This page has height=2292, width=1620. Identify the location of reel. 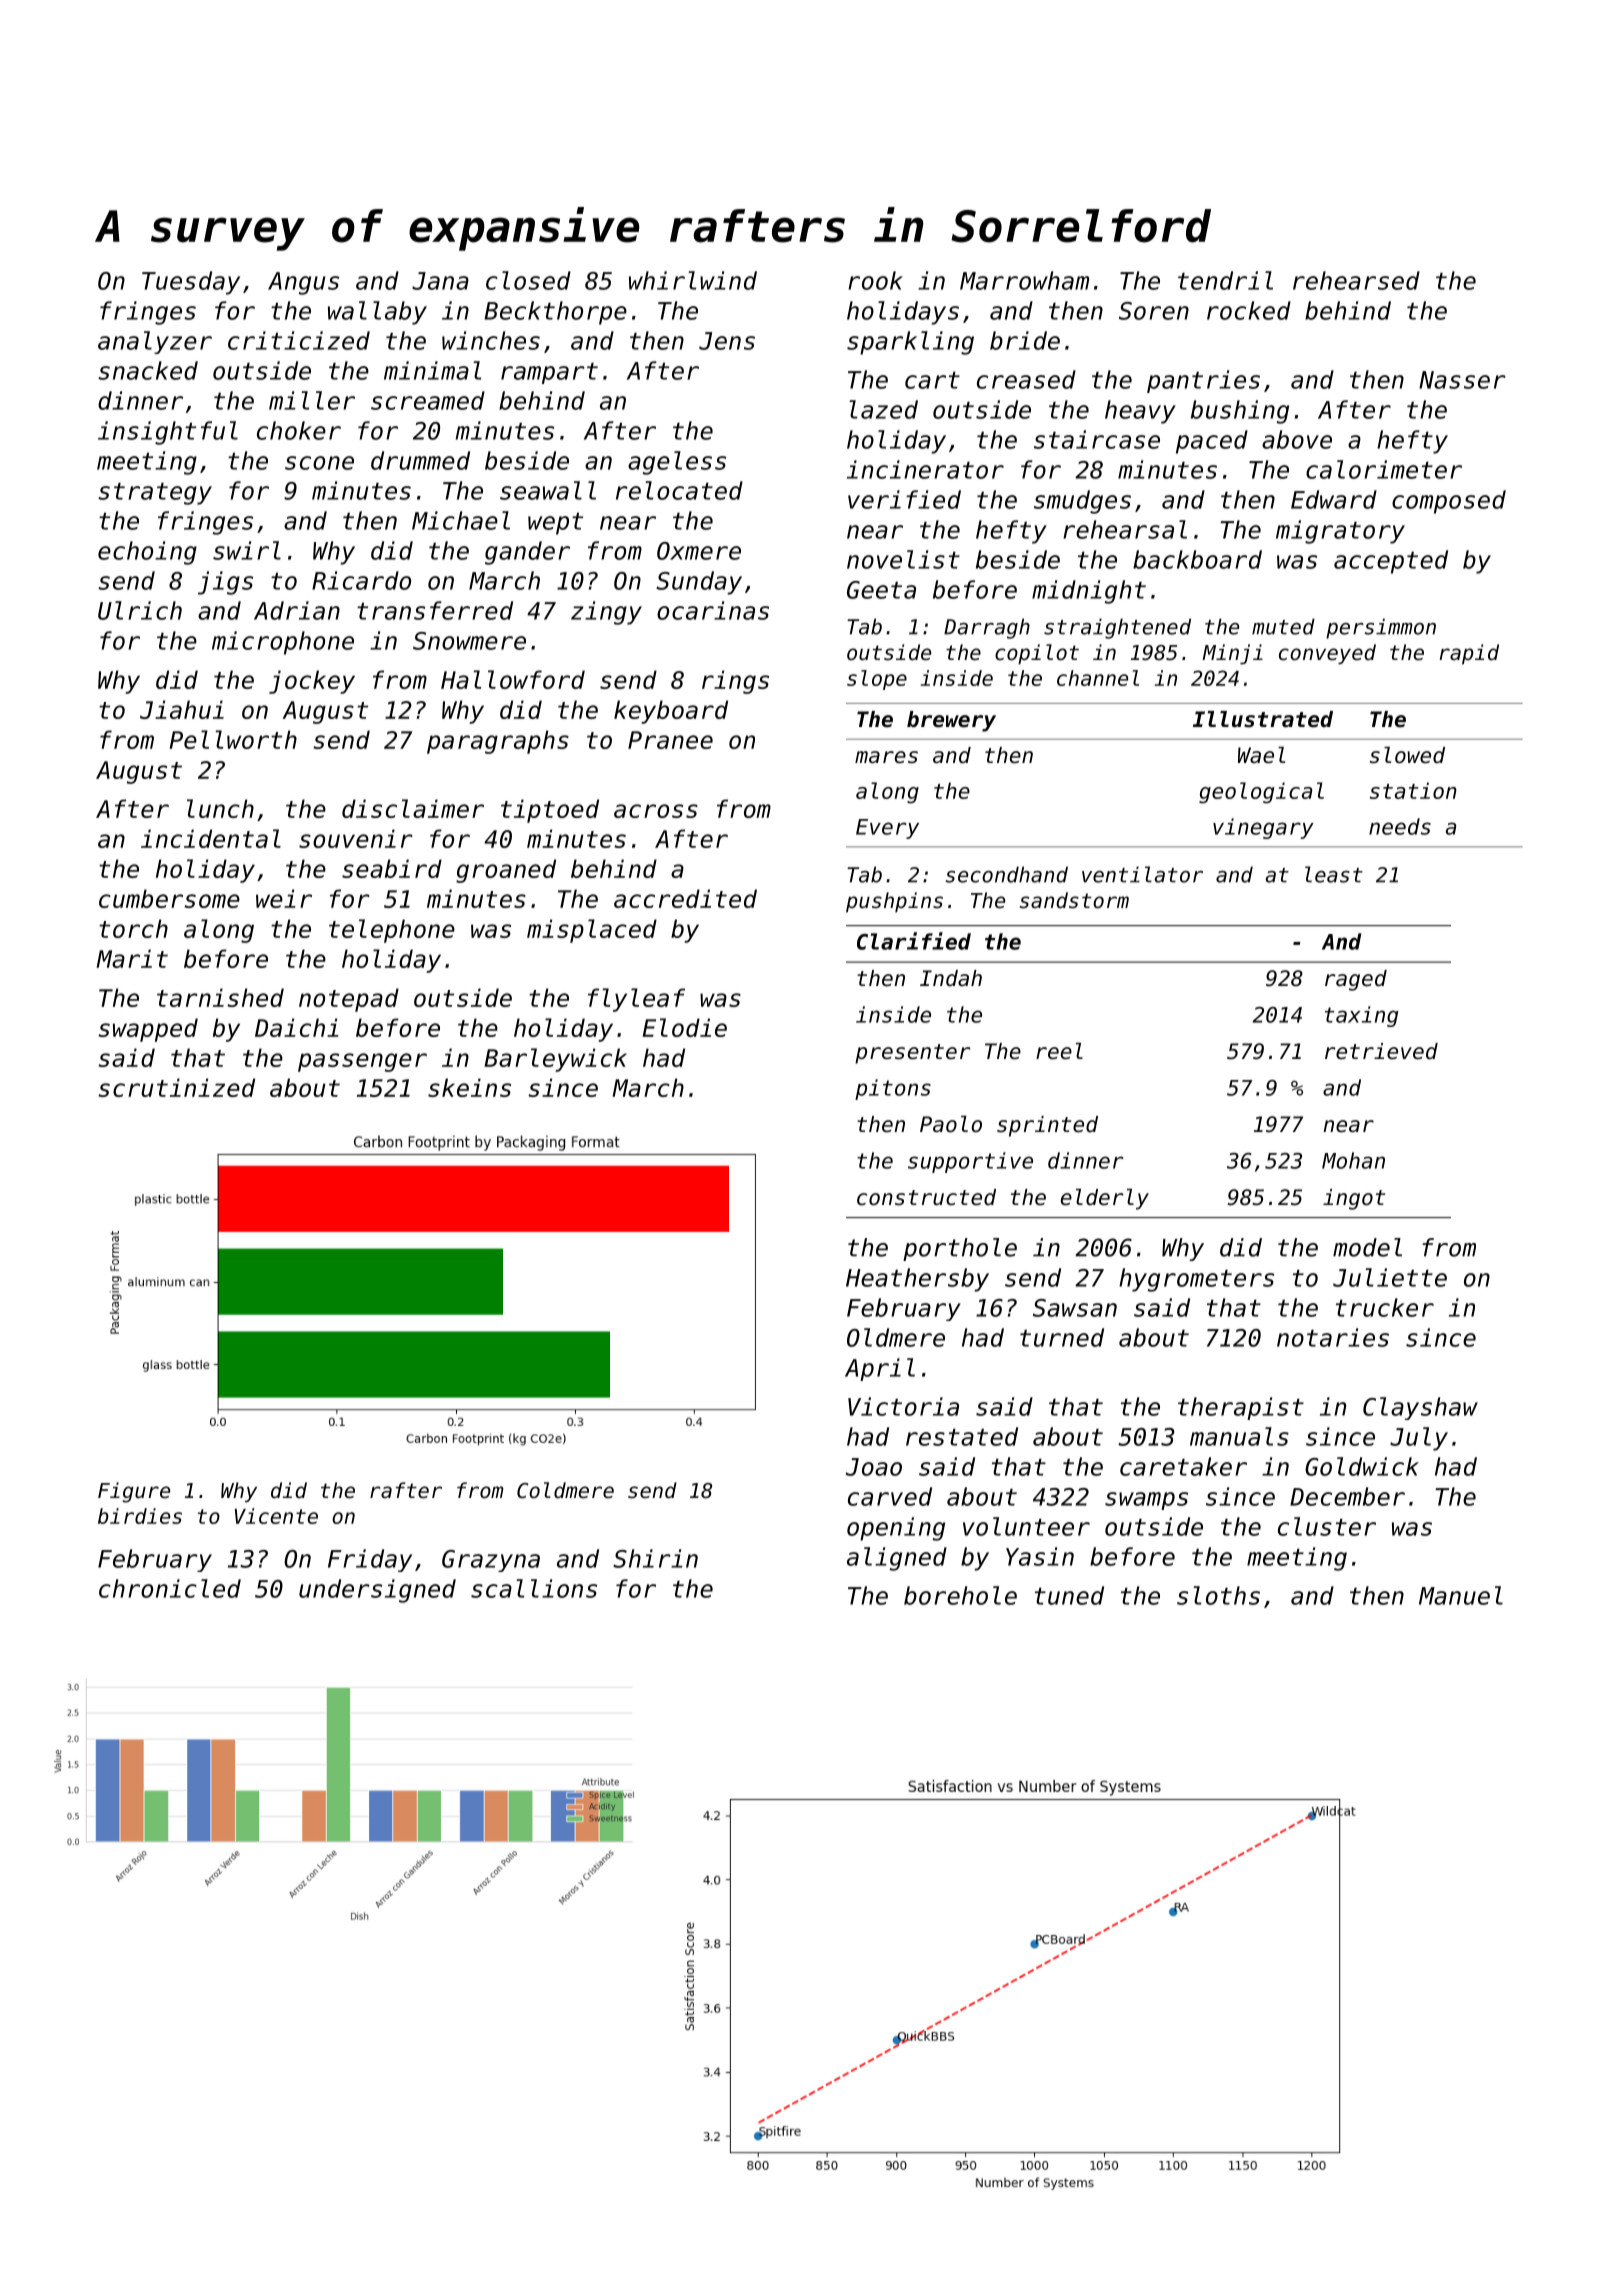
(1059, 1051).
